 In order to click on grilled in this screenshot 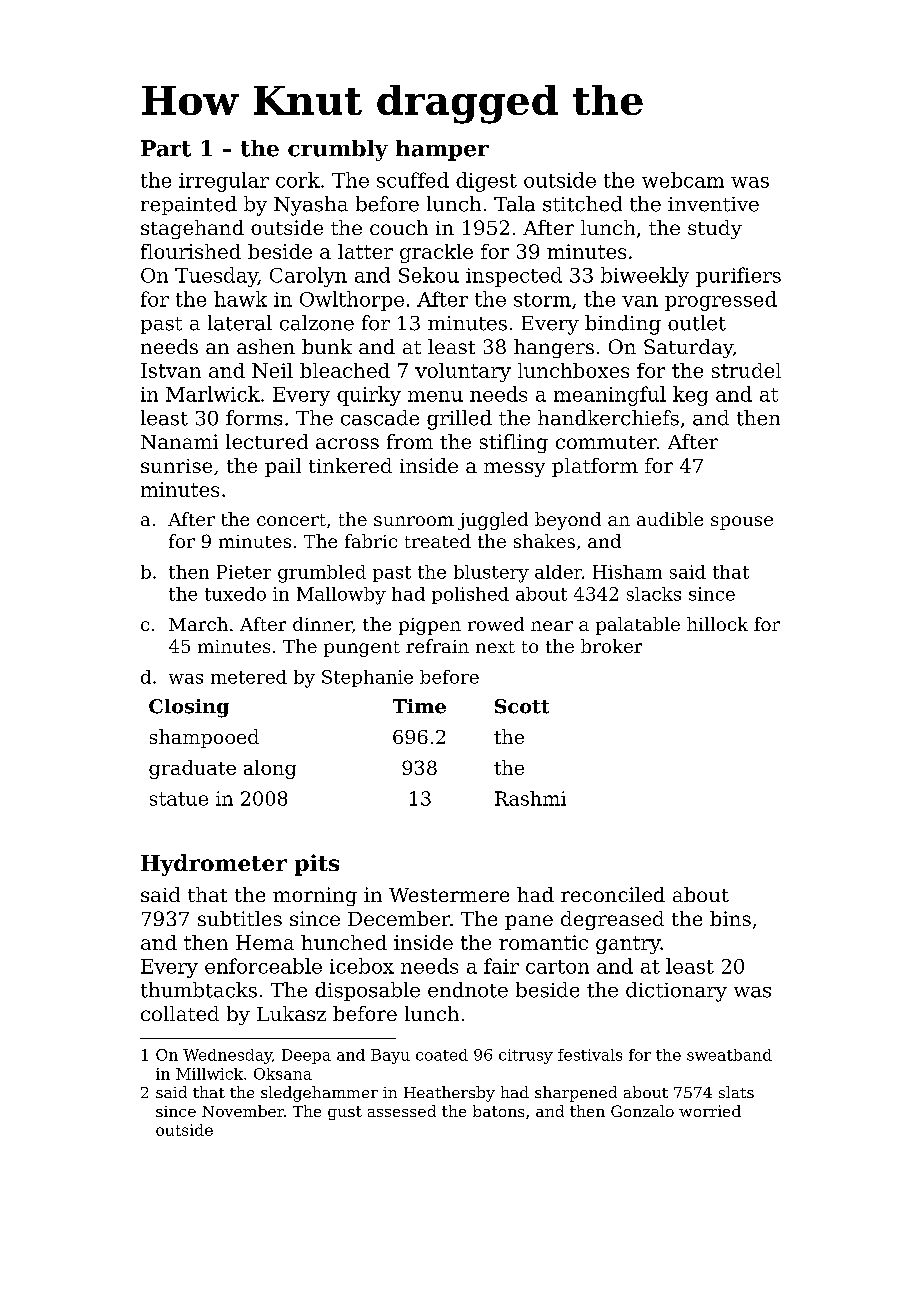, I will do `click(459, 420)`.
